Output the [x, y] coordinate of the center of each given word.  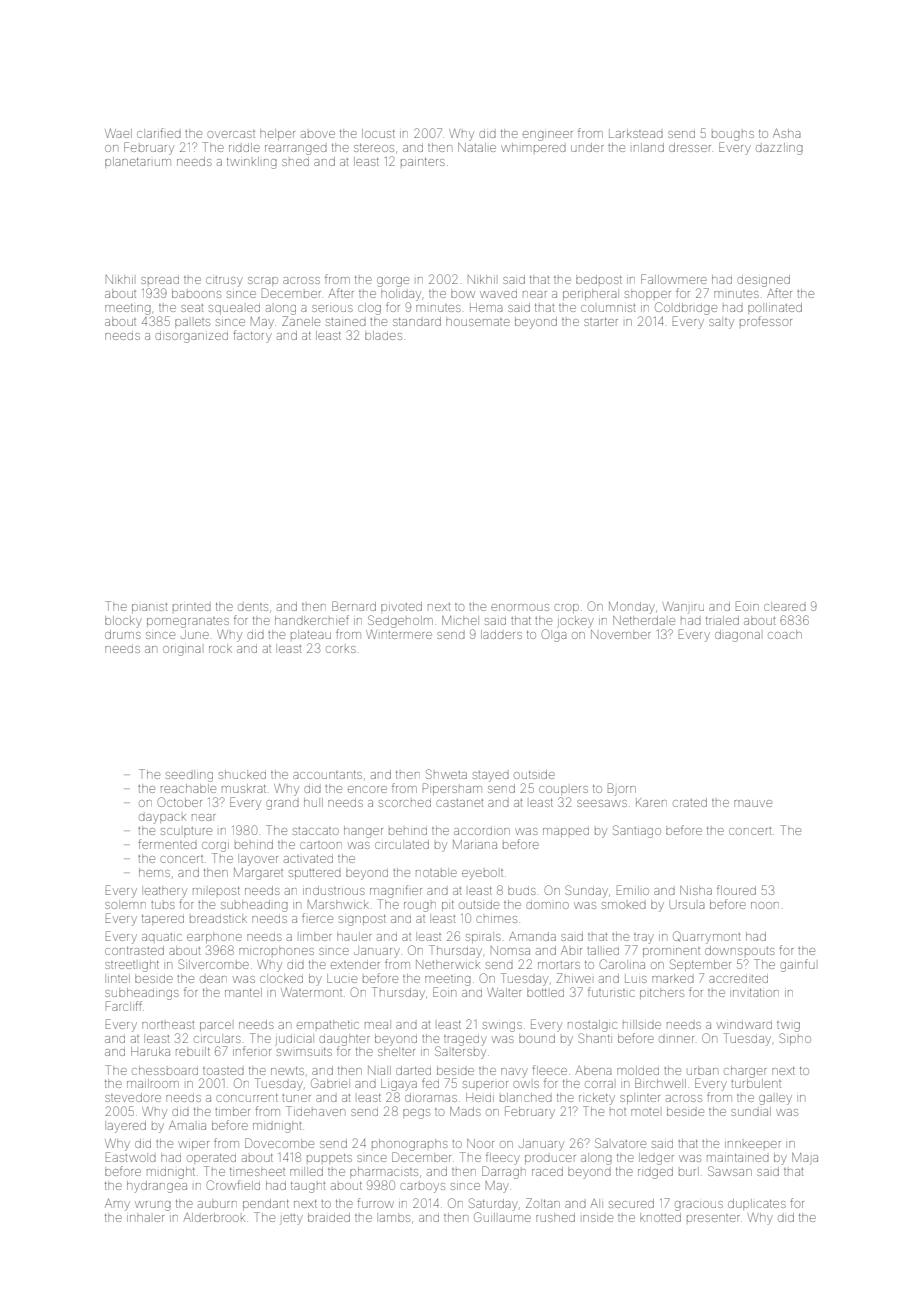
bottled [545, 992]
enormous [520, 607]
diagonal [737, 636]
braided [329, 1217]
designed [763, 281]
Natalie [477, 147]
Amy [117, 1205]
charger [745, 1072]
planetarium [138, 162]
